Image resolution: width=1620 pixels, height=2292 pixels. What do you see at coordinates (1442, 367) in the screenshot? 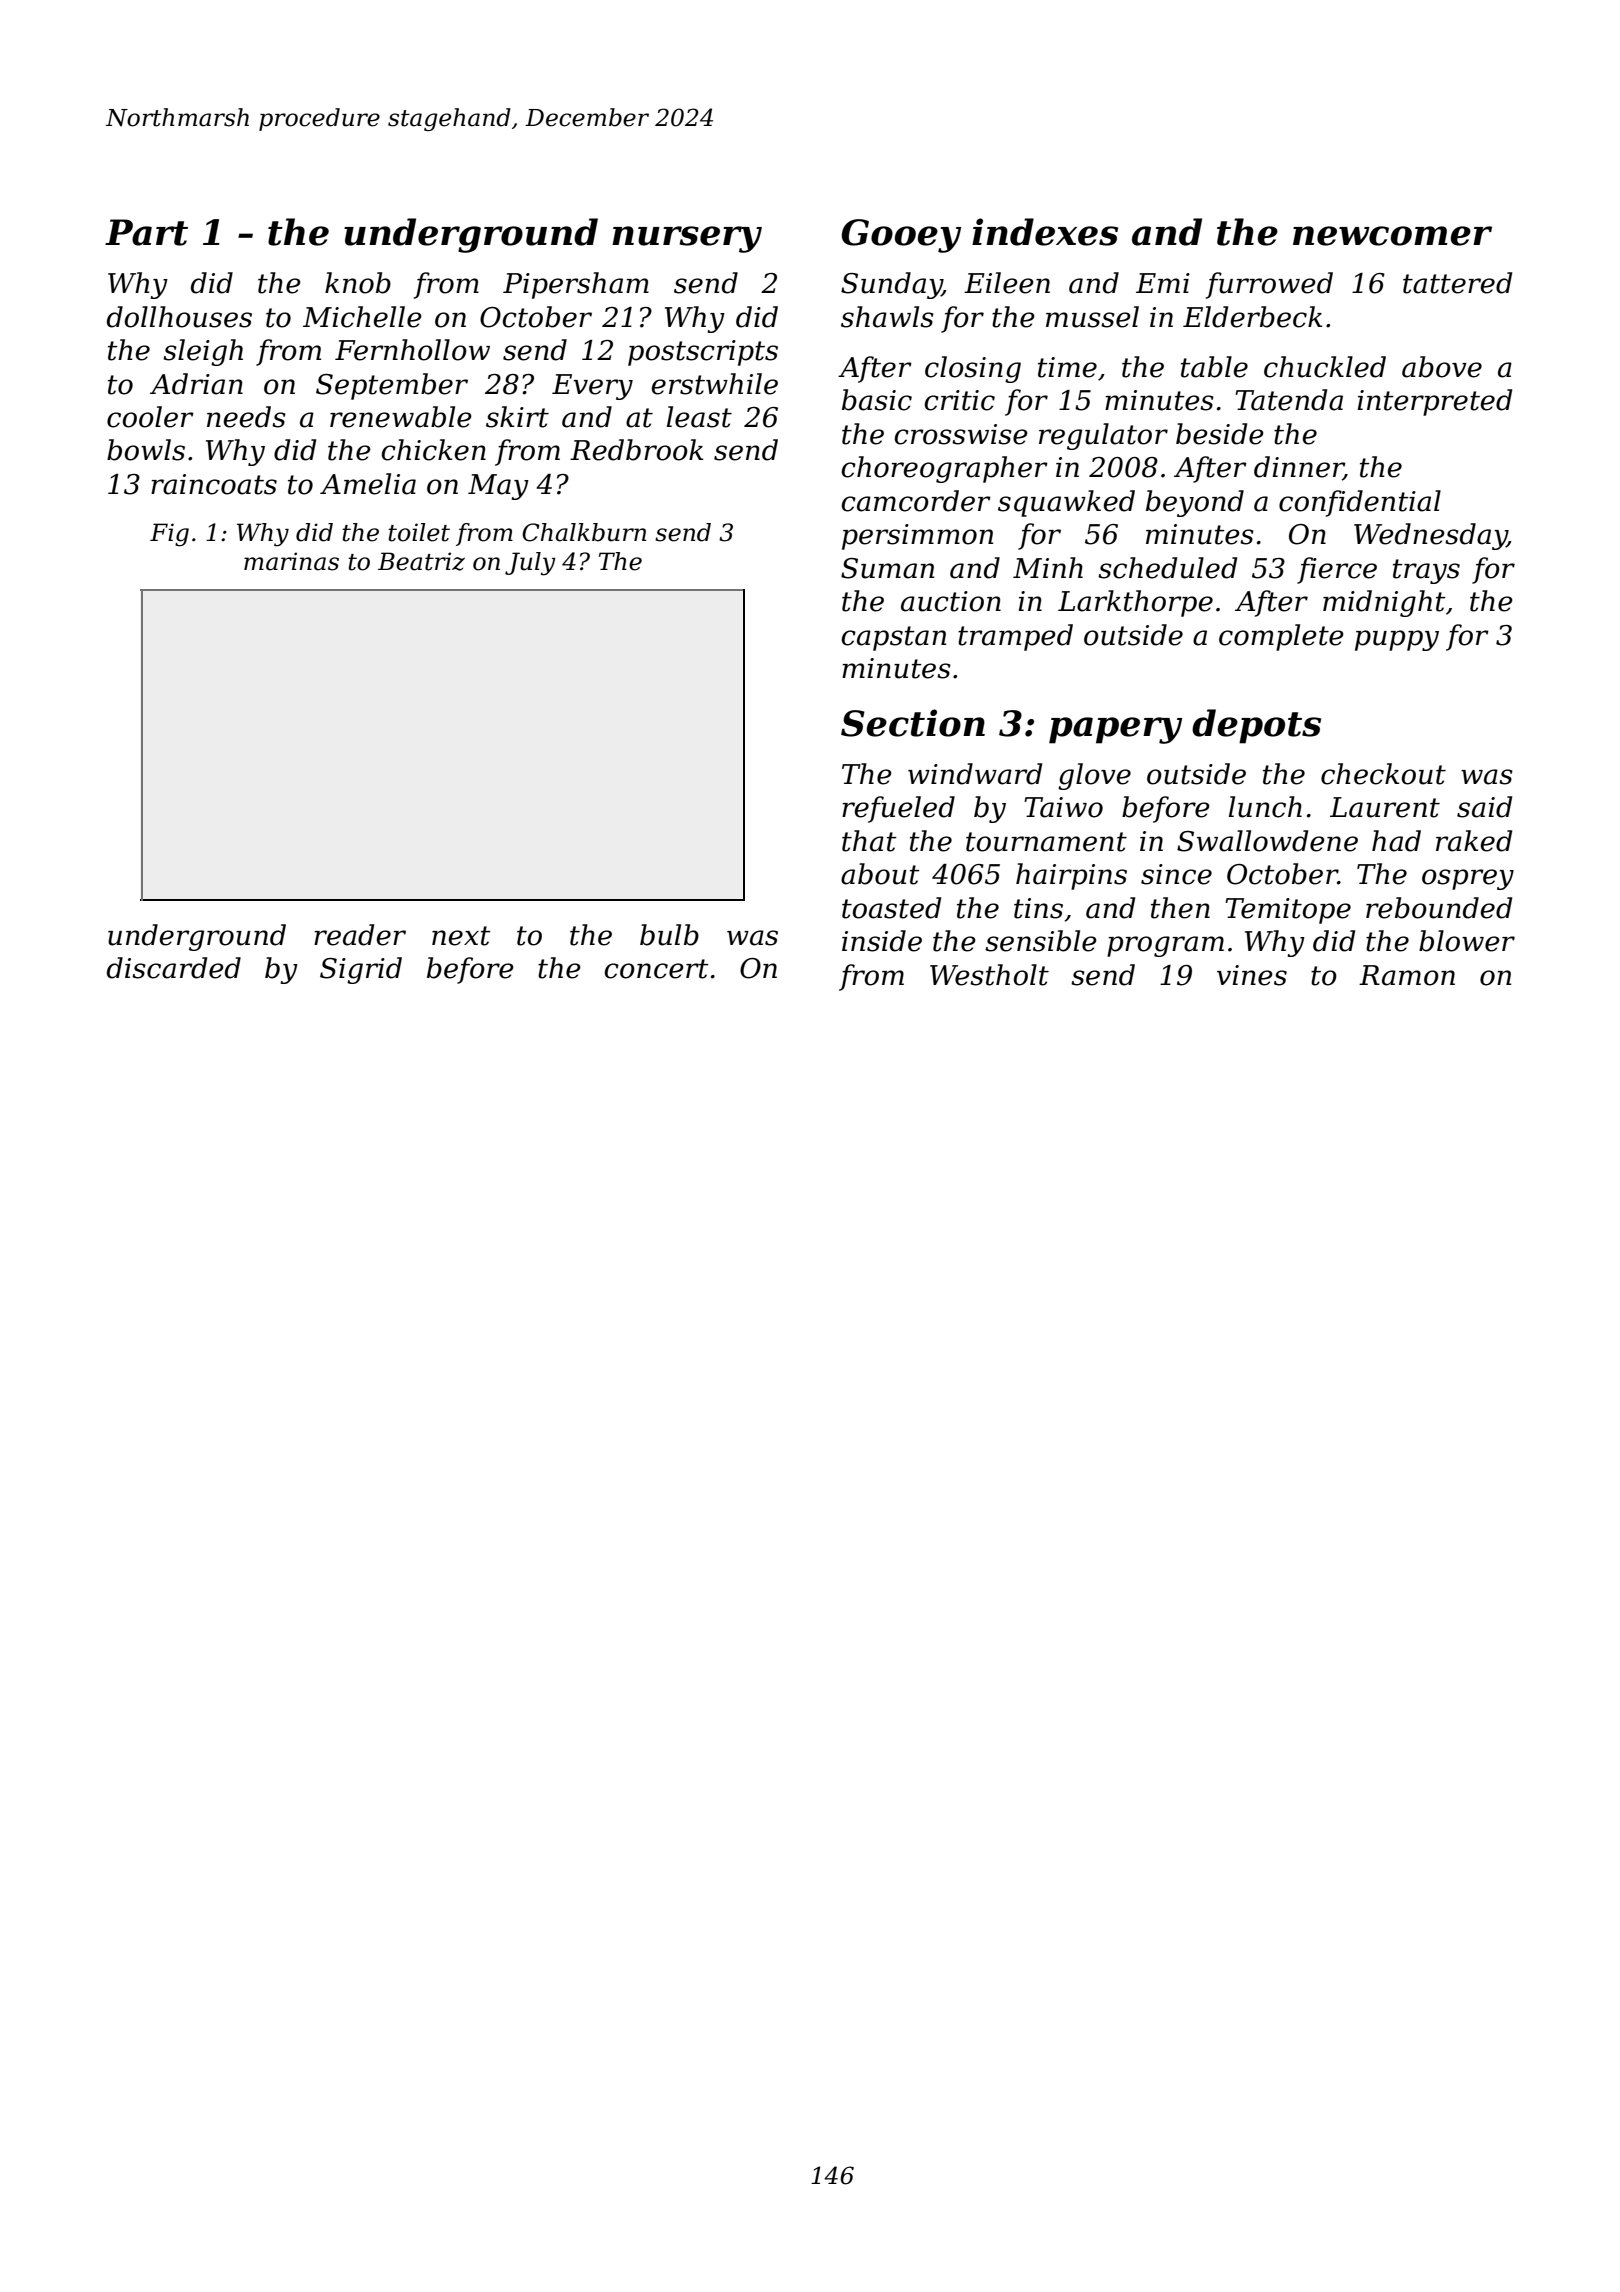
I see `above` at bounding box center [1442, 367].
